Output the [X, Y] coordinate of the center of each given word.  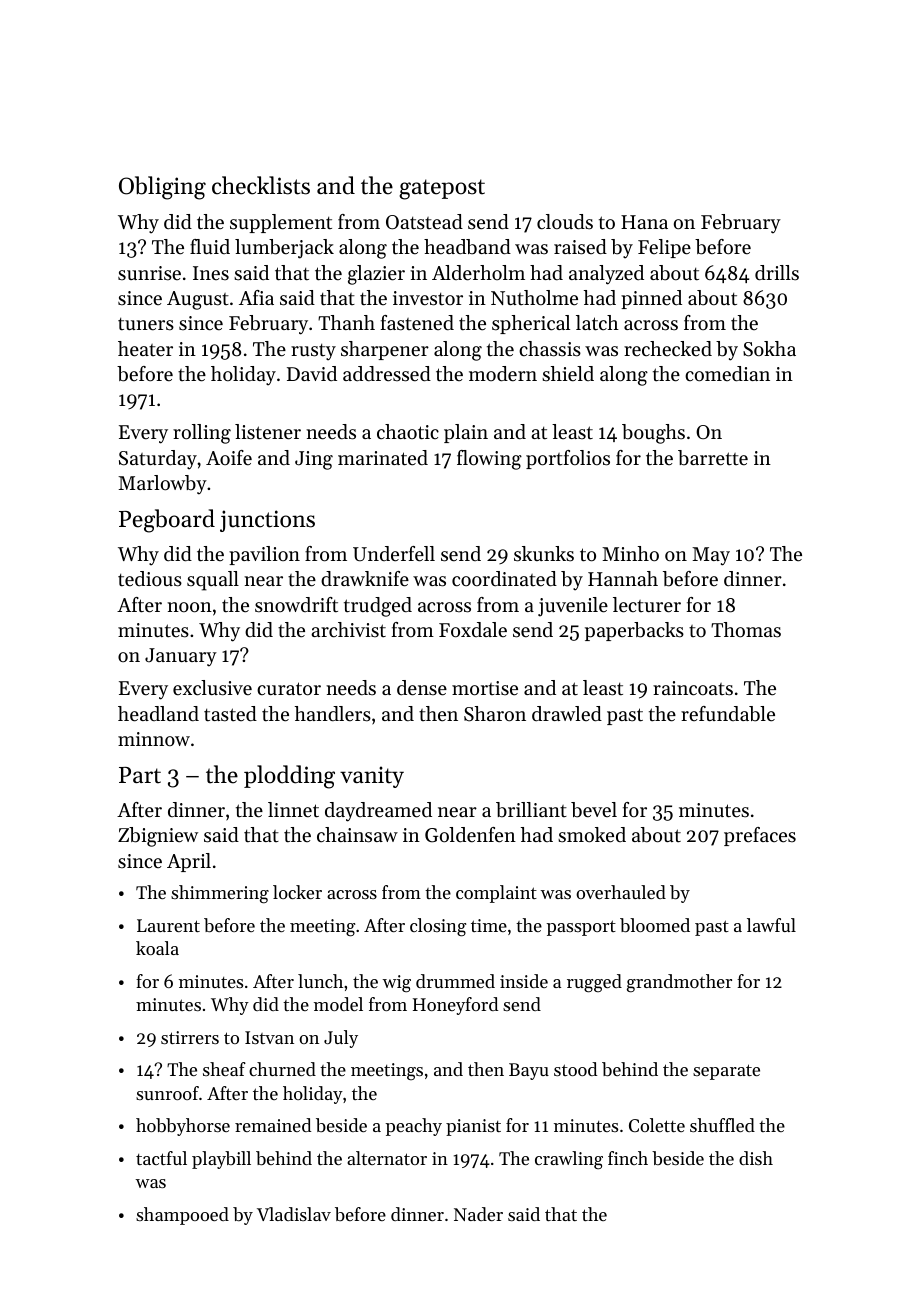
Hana [644, 222]
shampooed [182, 1216]
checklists [261, 185]
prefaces [760, 836]
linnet [293, 810]
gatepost [442, 189]
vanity [372, 777]
